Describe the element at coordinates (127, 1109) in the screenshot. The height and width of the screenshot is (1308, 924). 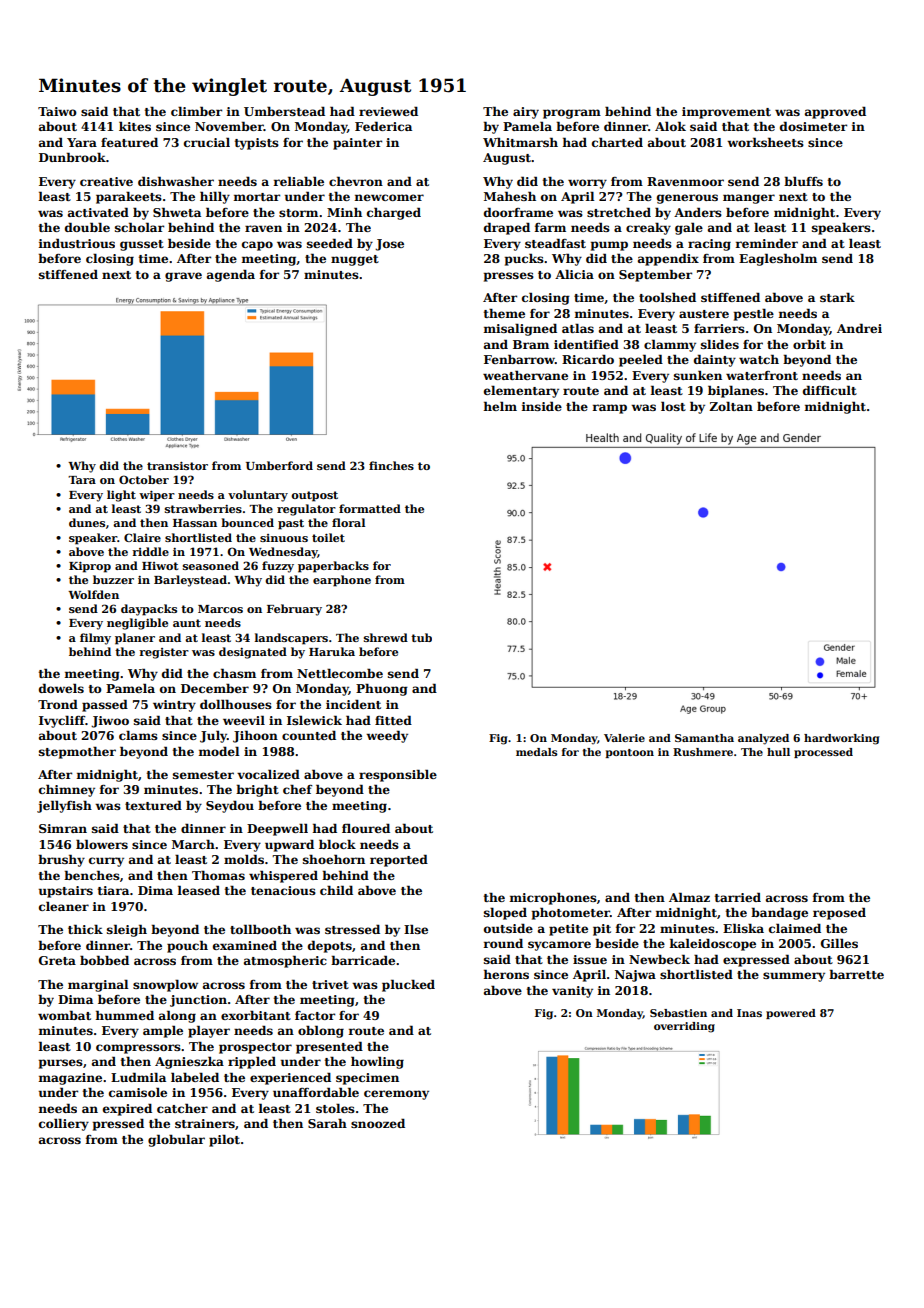
I see `expired` at that location.
